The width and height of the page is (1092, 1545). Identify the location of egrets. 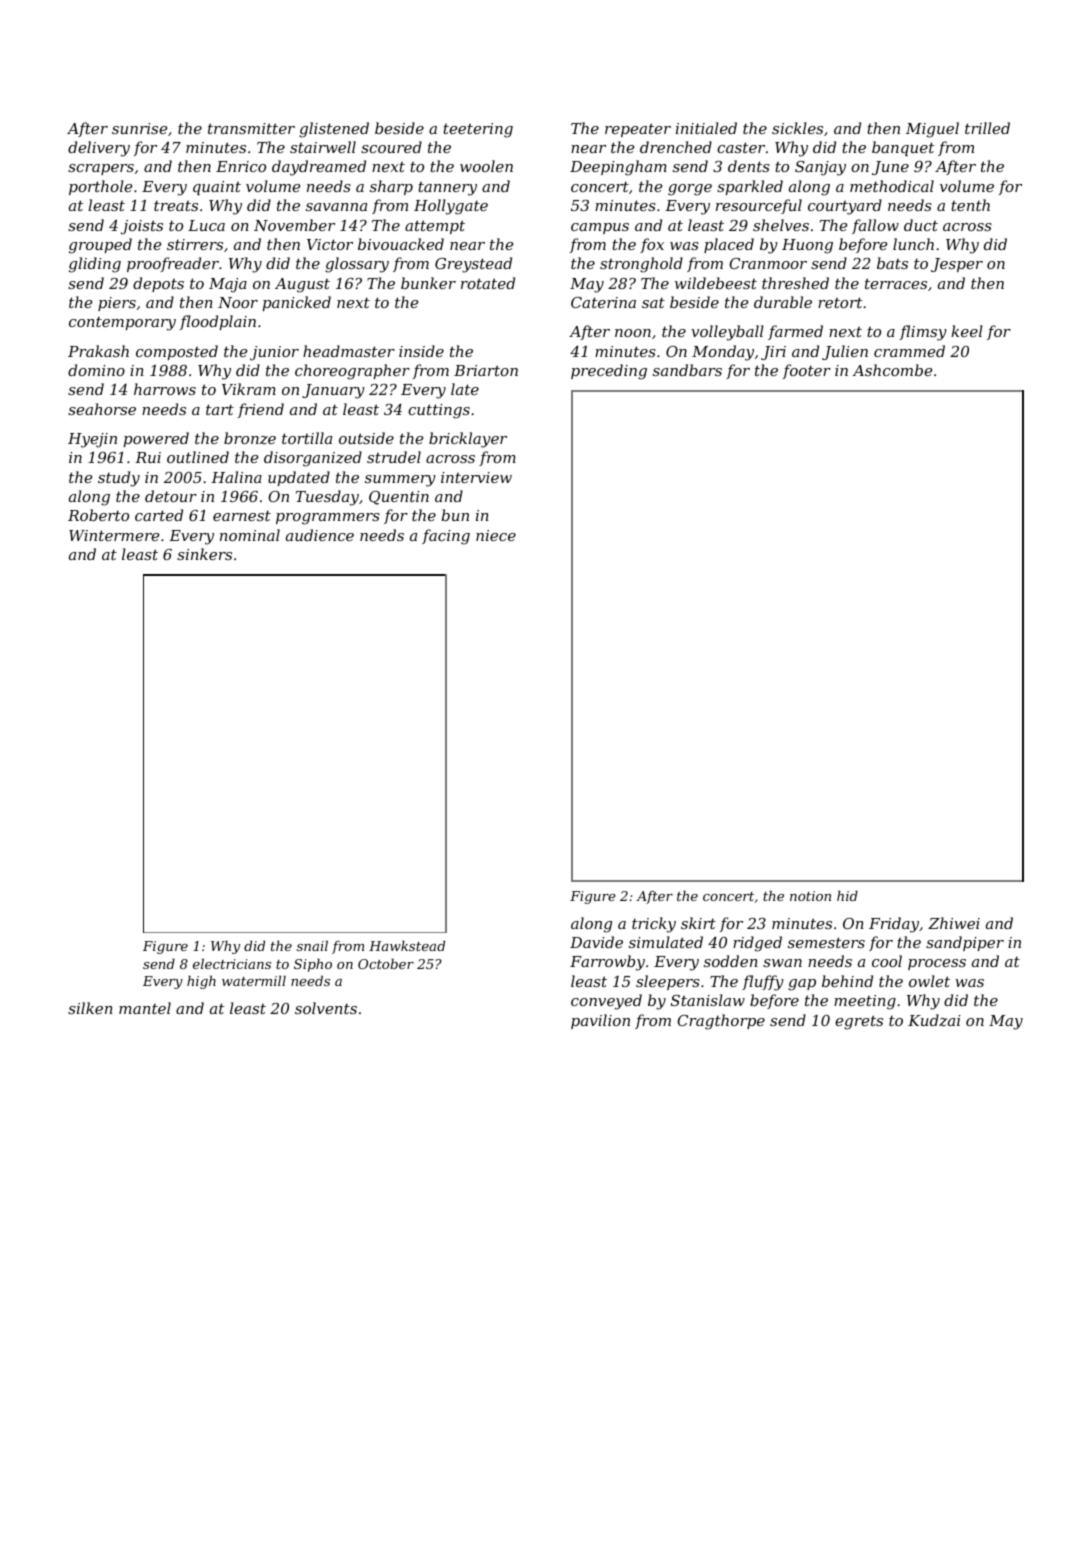
(859, 1022).
